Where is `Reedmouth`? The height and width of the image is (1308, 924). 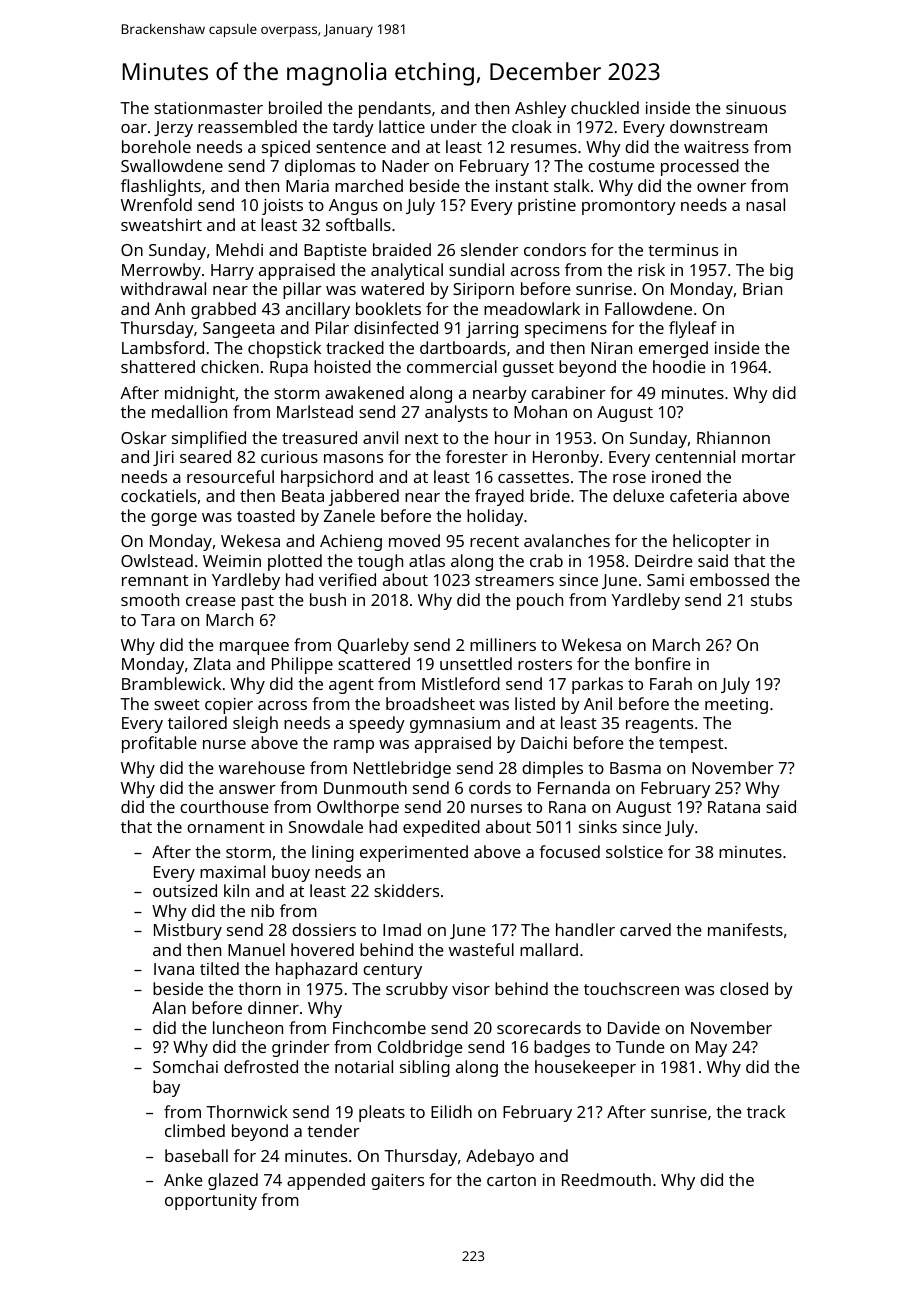 Reedmouth is located at coordinates (606, 1179).
